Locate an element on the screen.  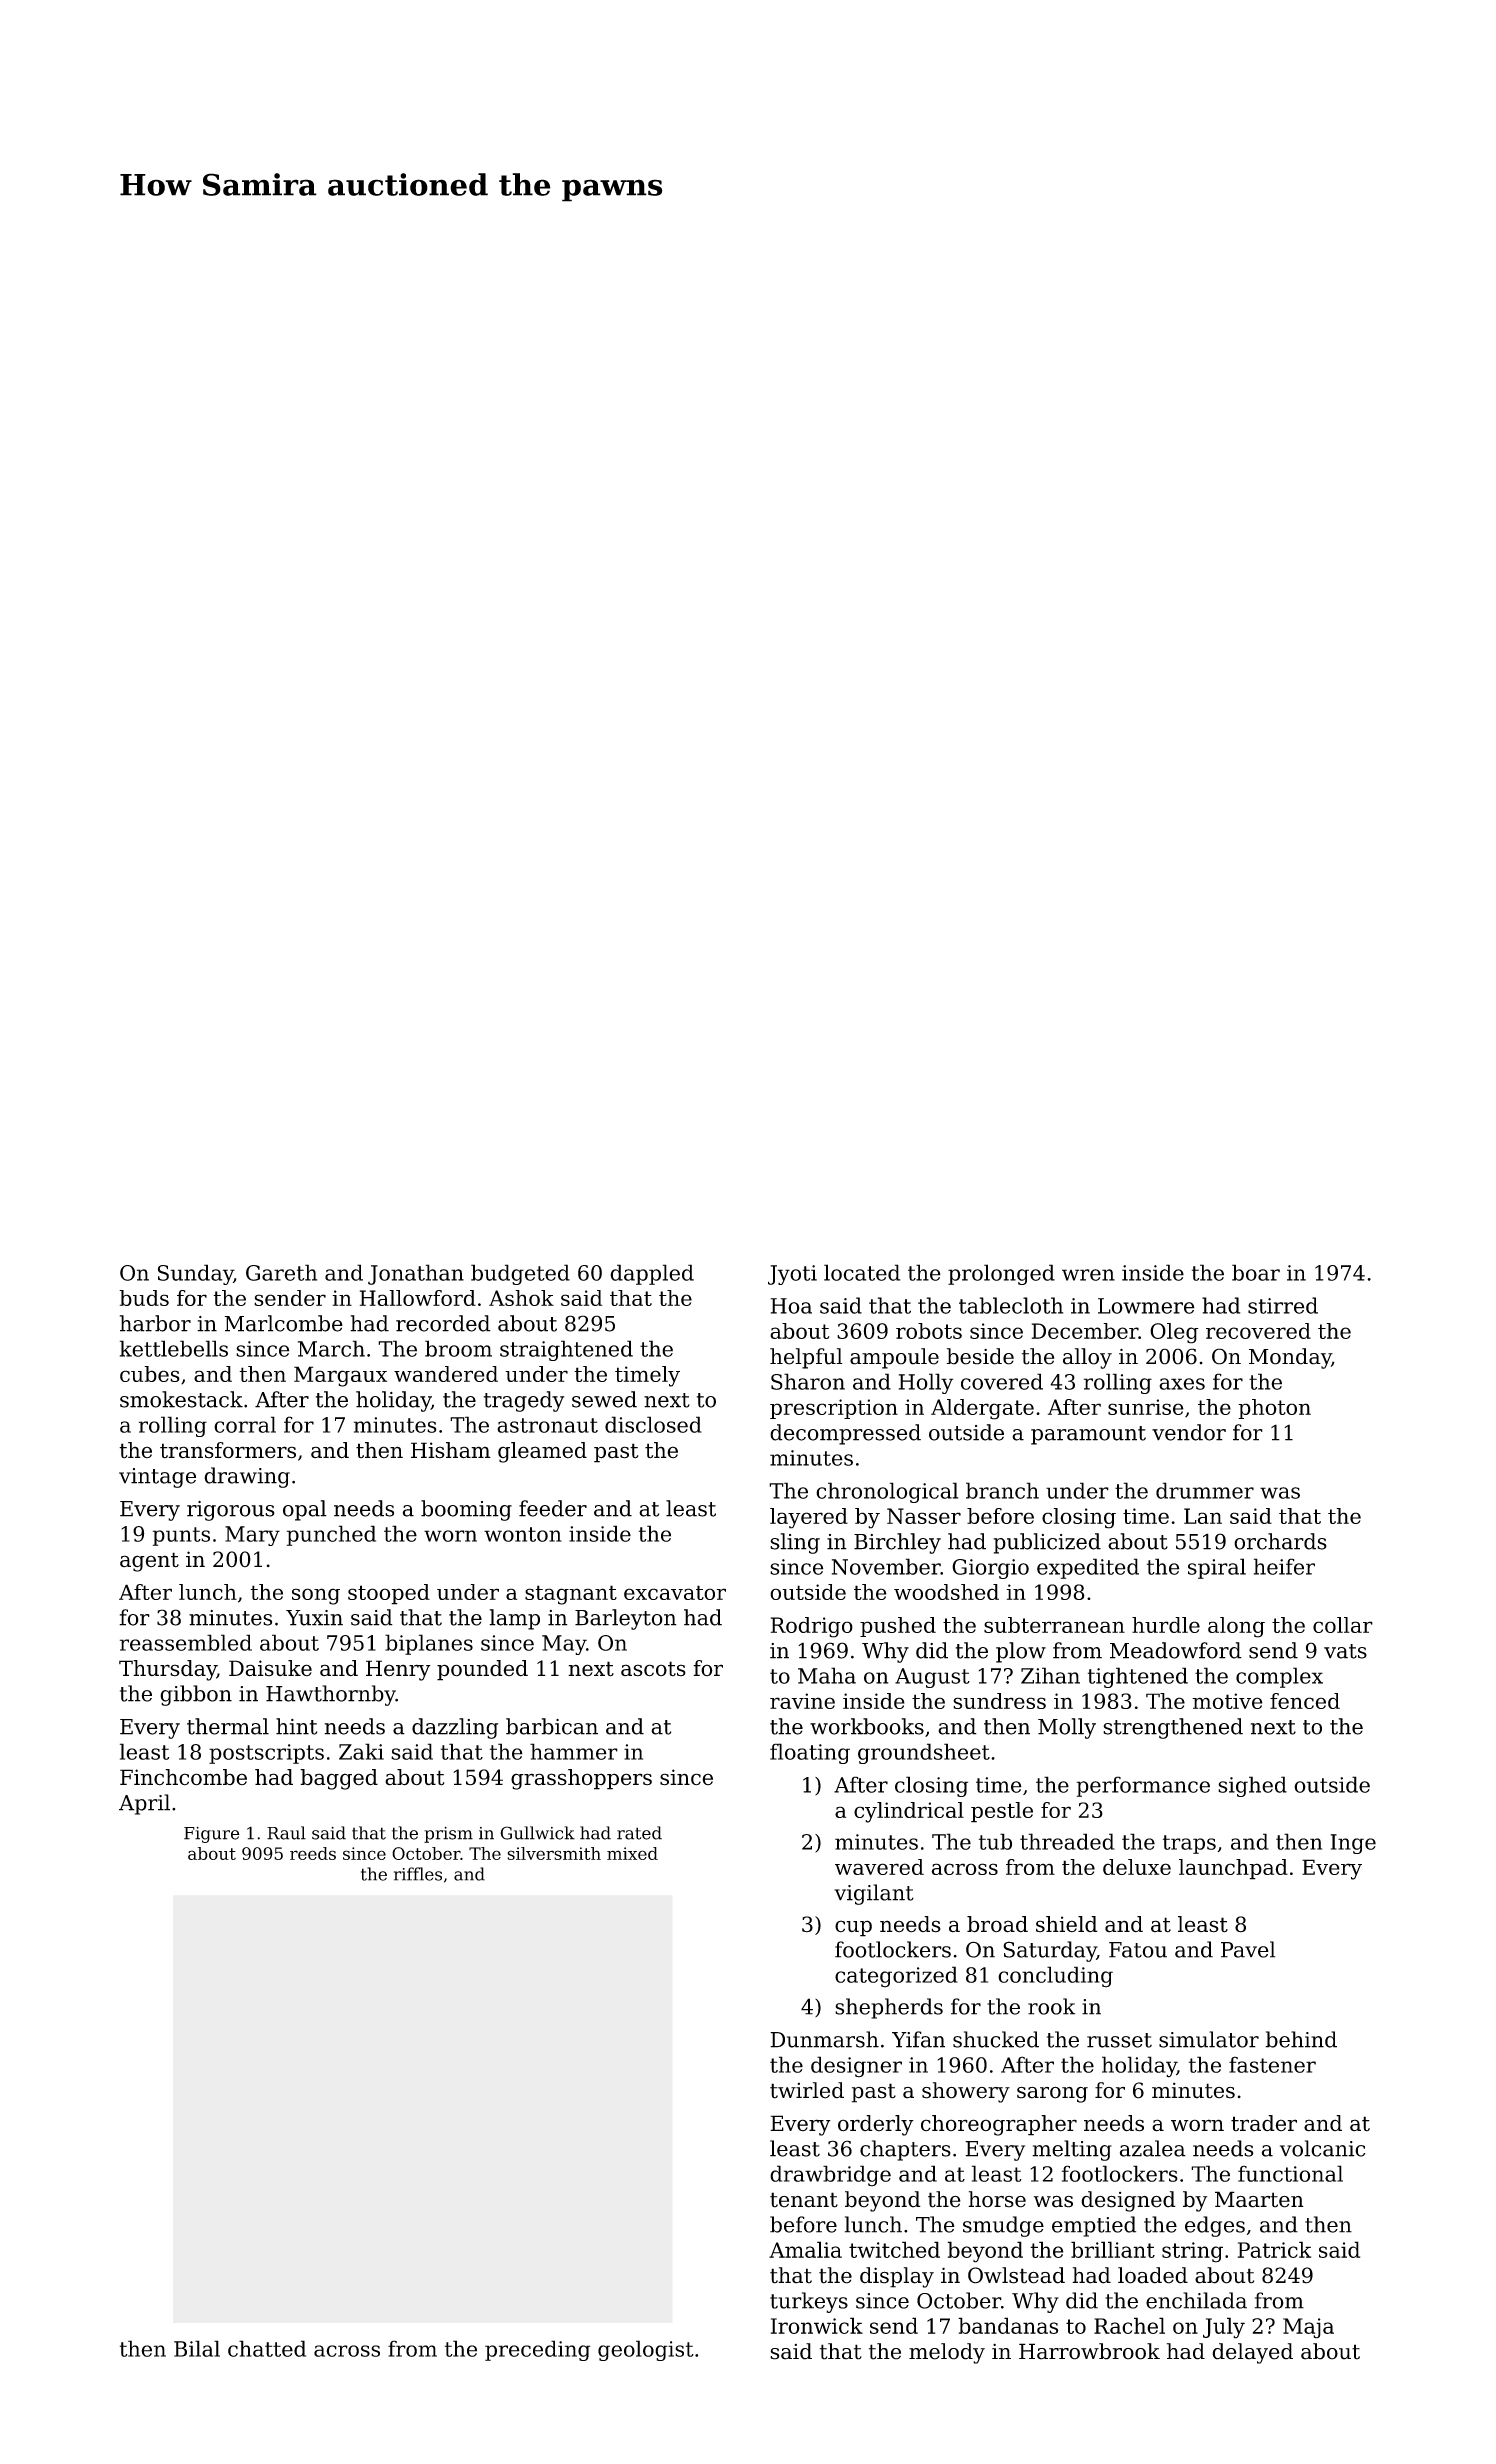
prolonged is located at coordinates (1001, 1274).
